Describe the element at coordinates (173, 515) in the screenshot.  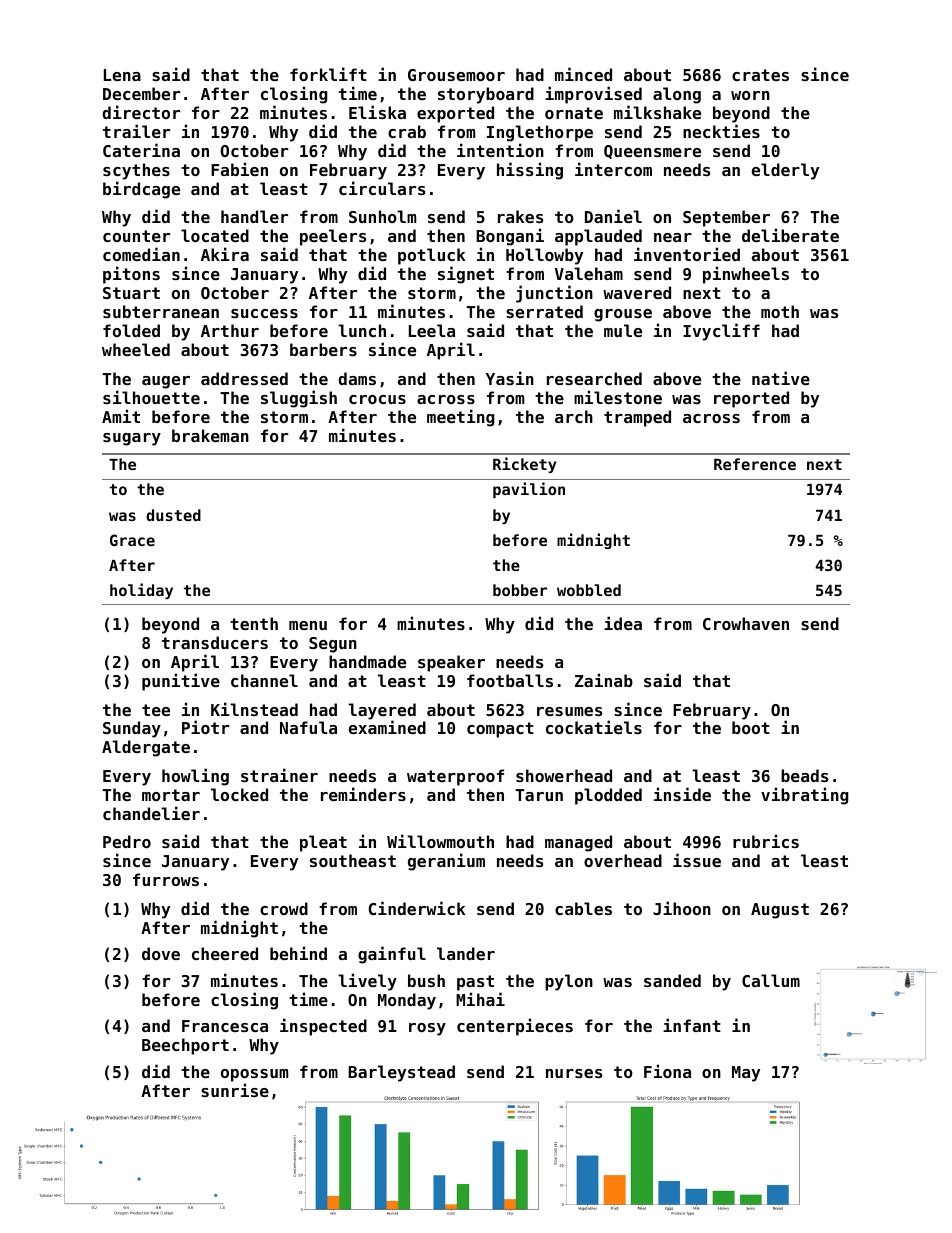
I see `dusted` at that location.
